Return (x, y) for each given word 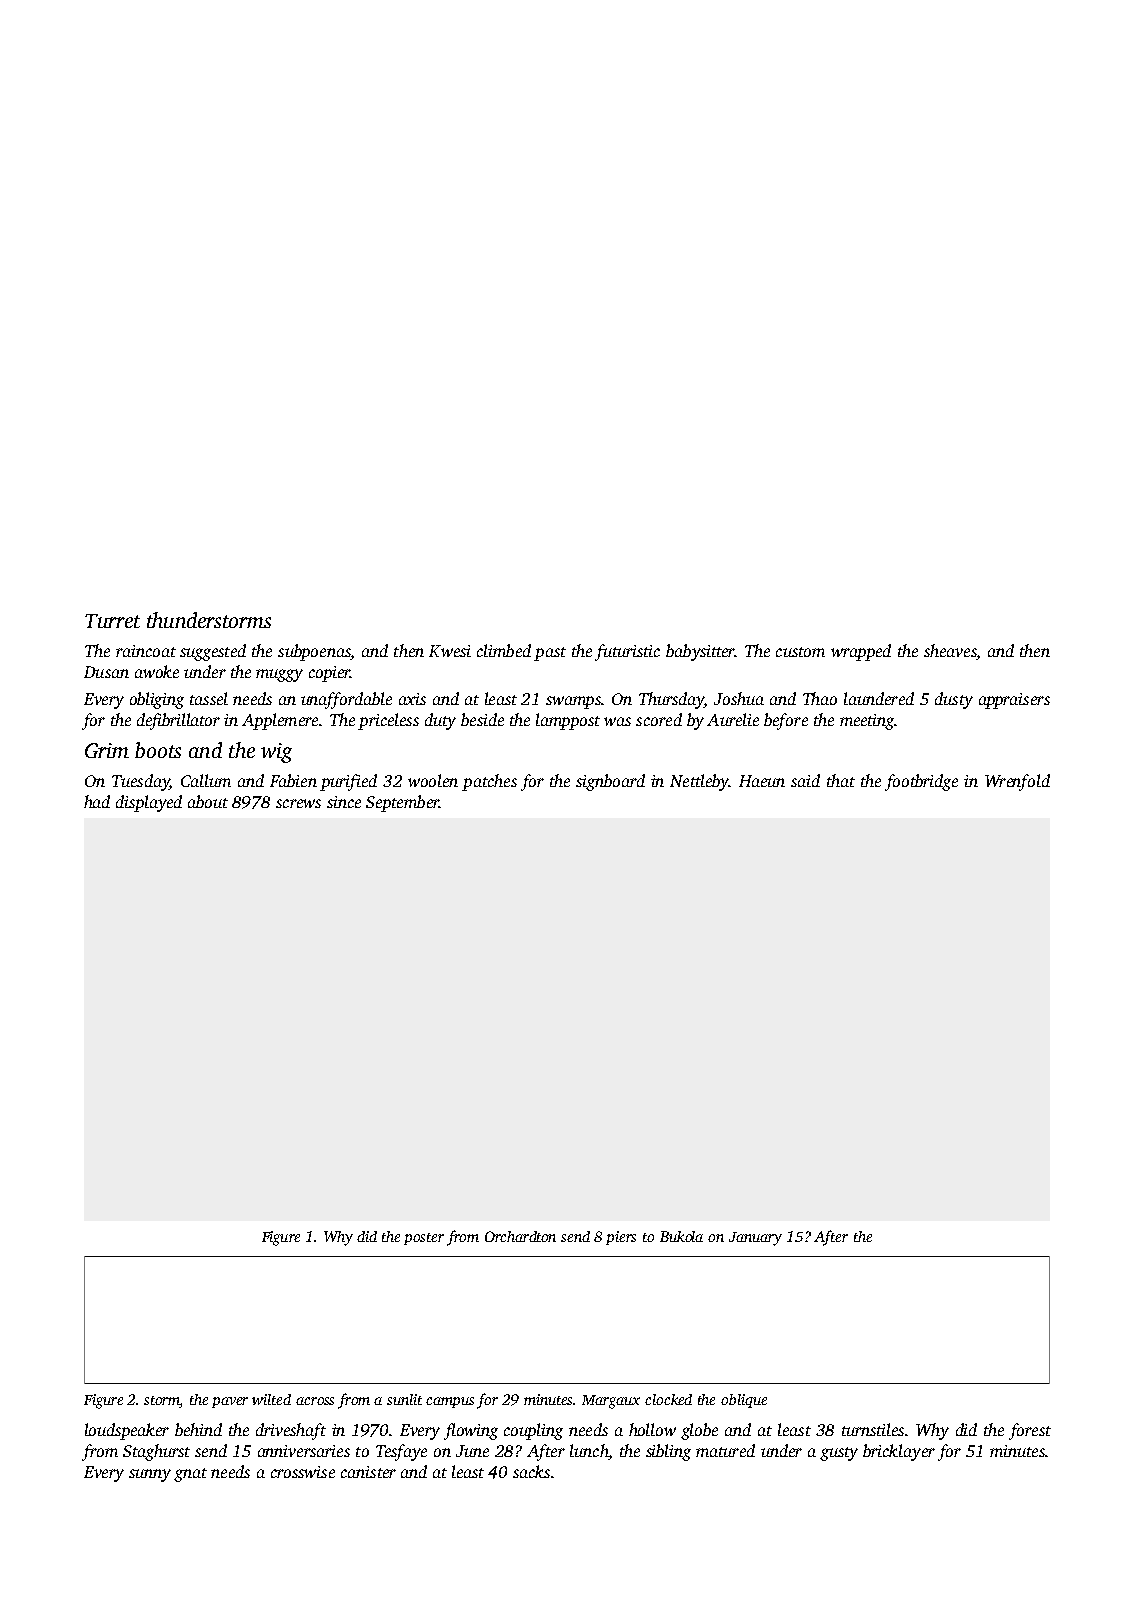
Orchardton (520, 1236)
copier (329, 674)
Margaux (611, 1402)
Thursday (671, 700)
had (97, 801)
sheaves (950, 650)
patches (489, 782)
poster (424, 1239)
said (805, 780)
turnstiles (873, 1429)
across (315, 1401)
